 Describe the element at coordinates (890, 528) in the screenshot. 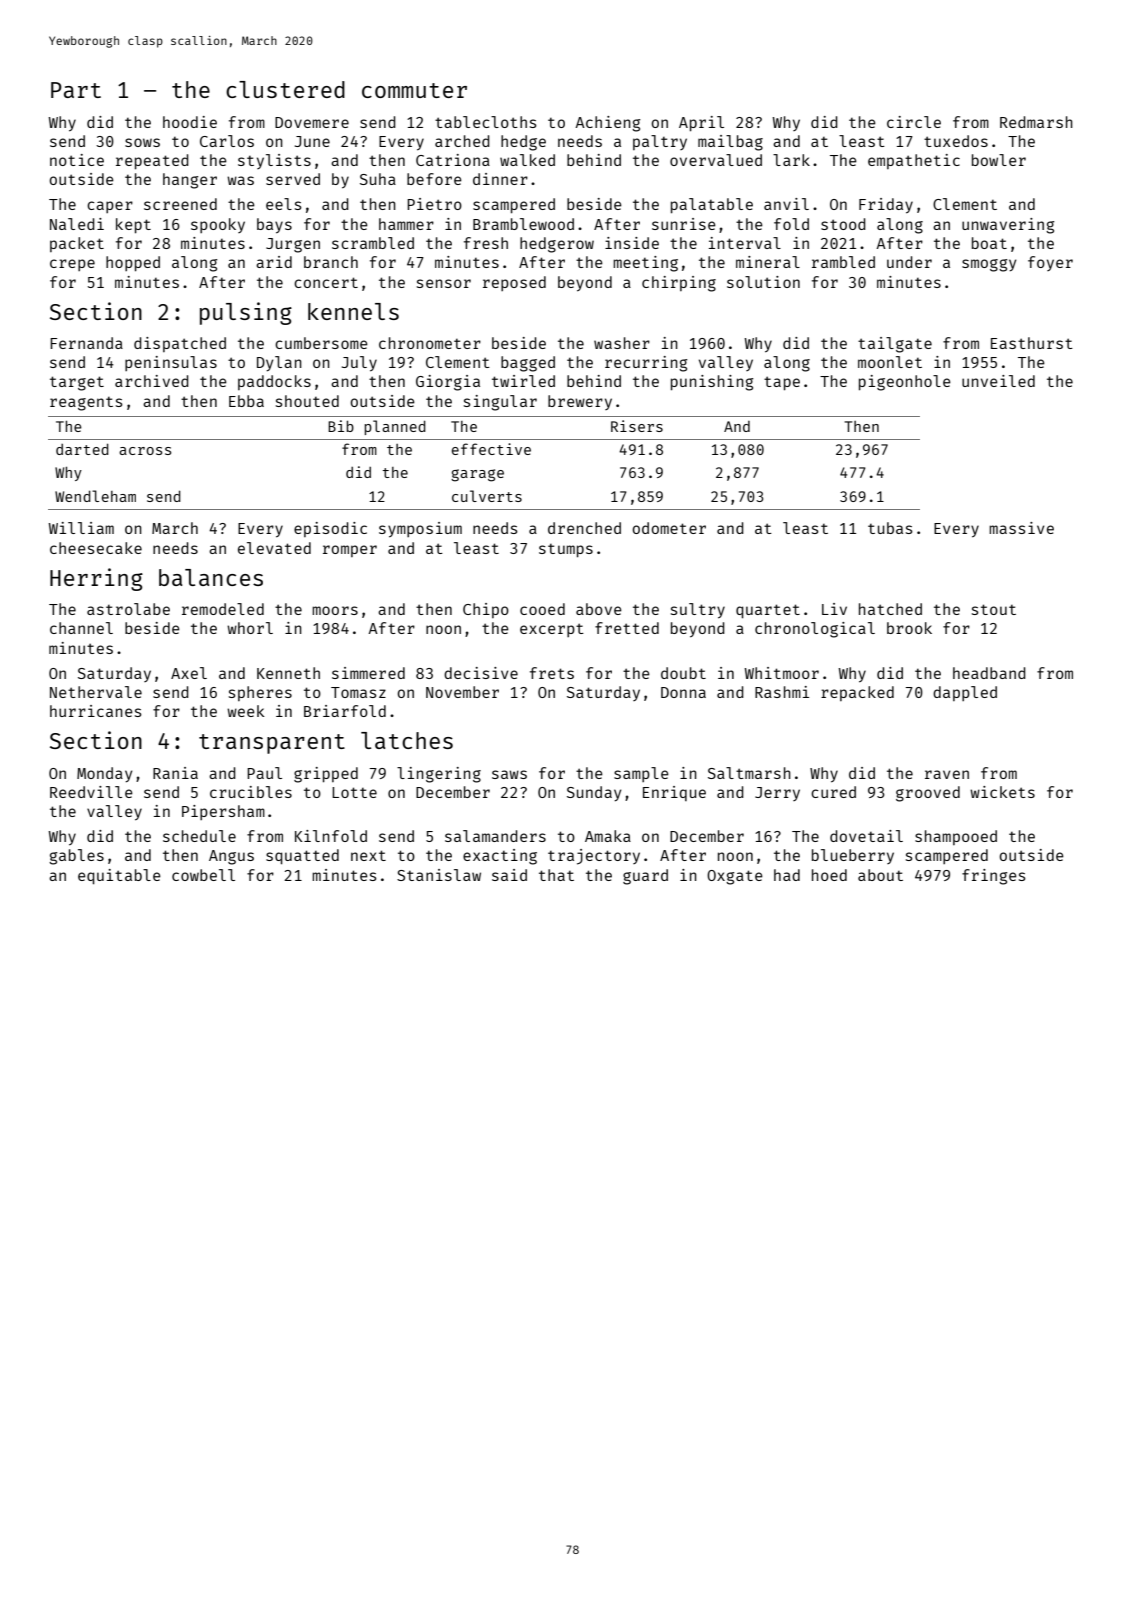

I see `tubas` at that location.
